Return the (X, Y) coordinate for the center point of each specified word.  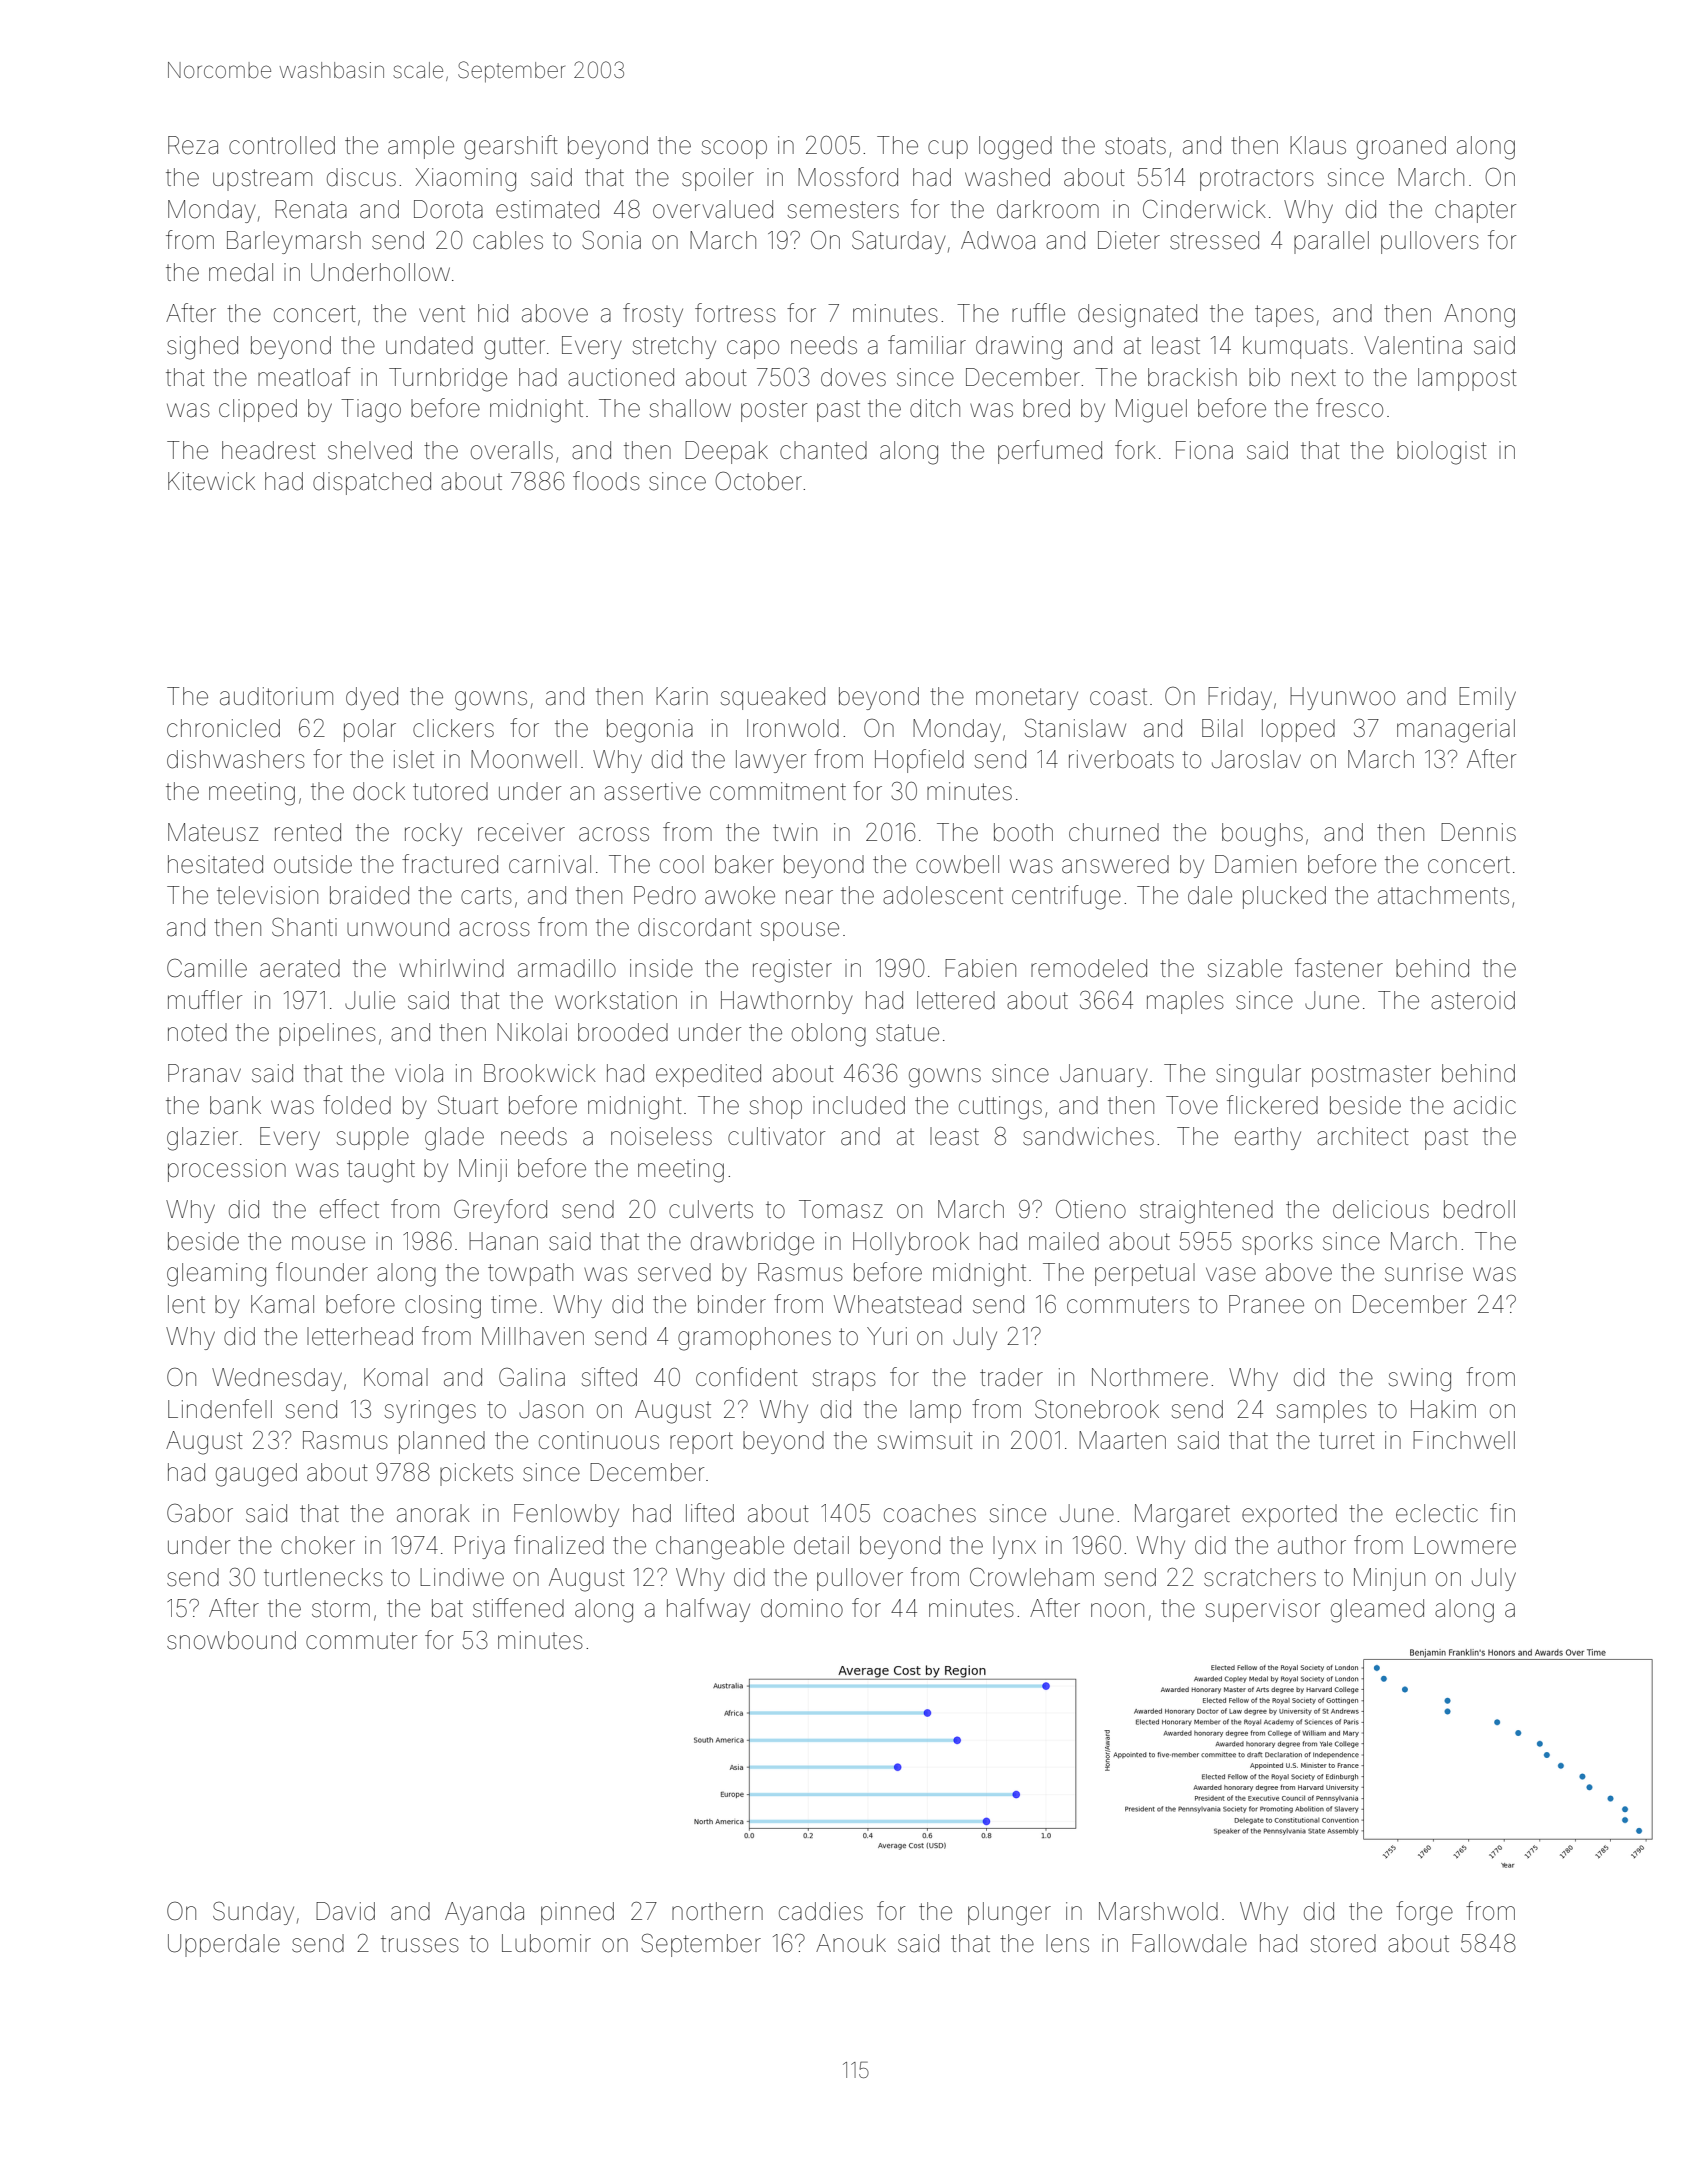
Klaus (1318, 145)
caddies (821, 1911)
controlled (282, 145)
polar (370, 730)
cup (948, 149)
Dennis (1478, 832)
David (345, 1911)
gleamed (1377, 1611)
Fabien (980, 968)
